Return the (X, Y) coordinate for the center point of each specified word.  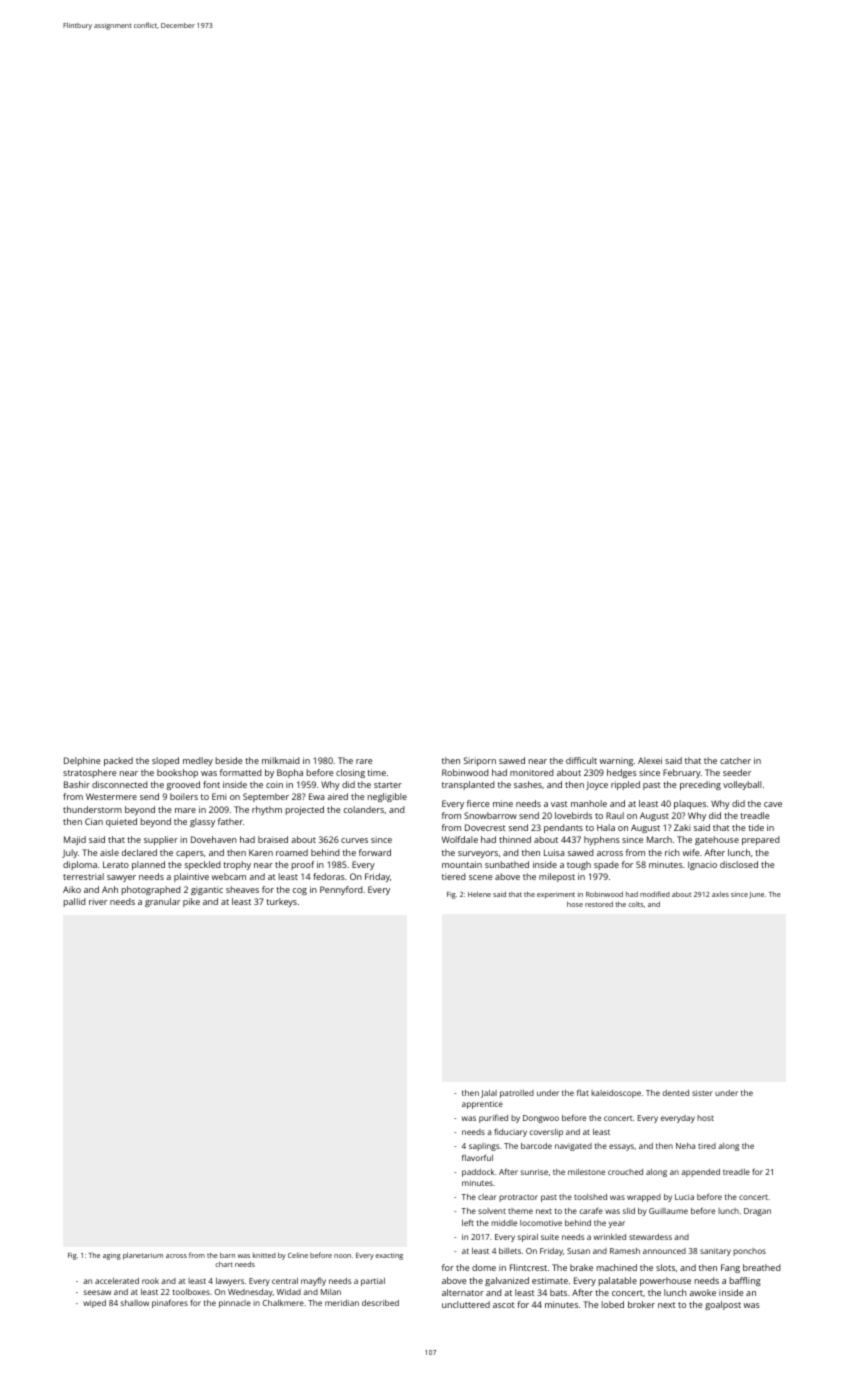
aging (112, 1257)
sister (702, 1093)
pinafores (170, 1303)
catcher (735, 760)
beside (229, 760)
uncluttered (466, 1304)
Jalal (489, 1094)
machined (617, 1267)
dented (676, 1093)
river (98, 901)
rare (364, 761)
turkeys (281, 902)
